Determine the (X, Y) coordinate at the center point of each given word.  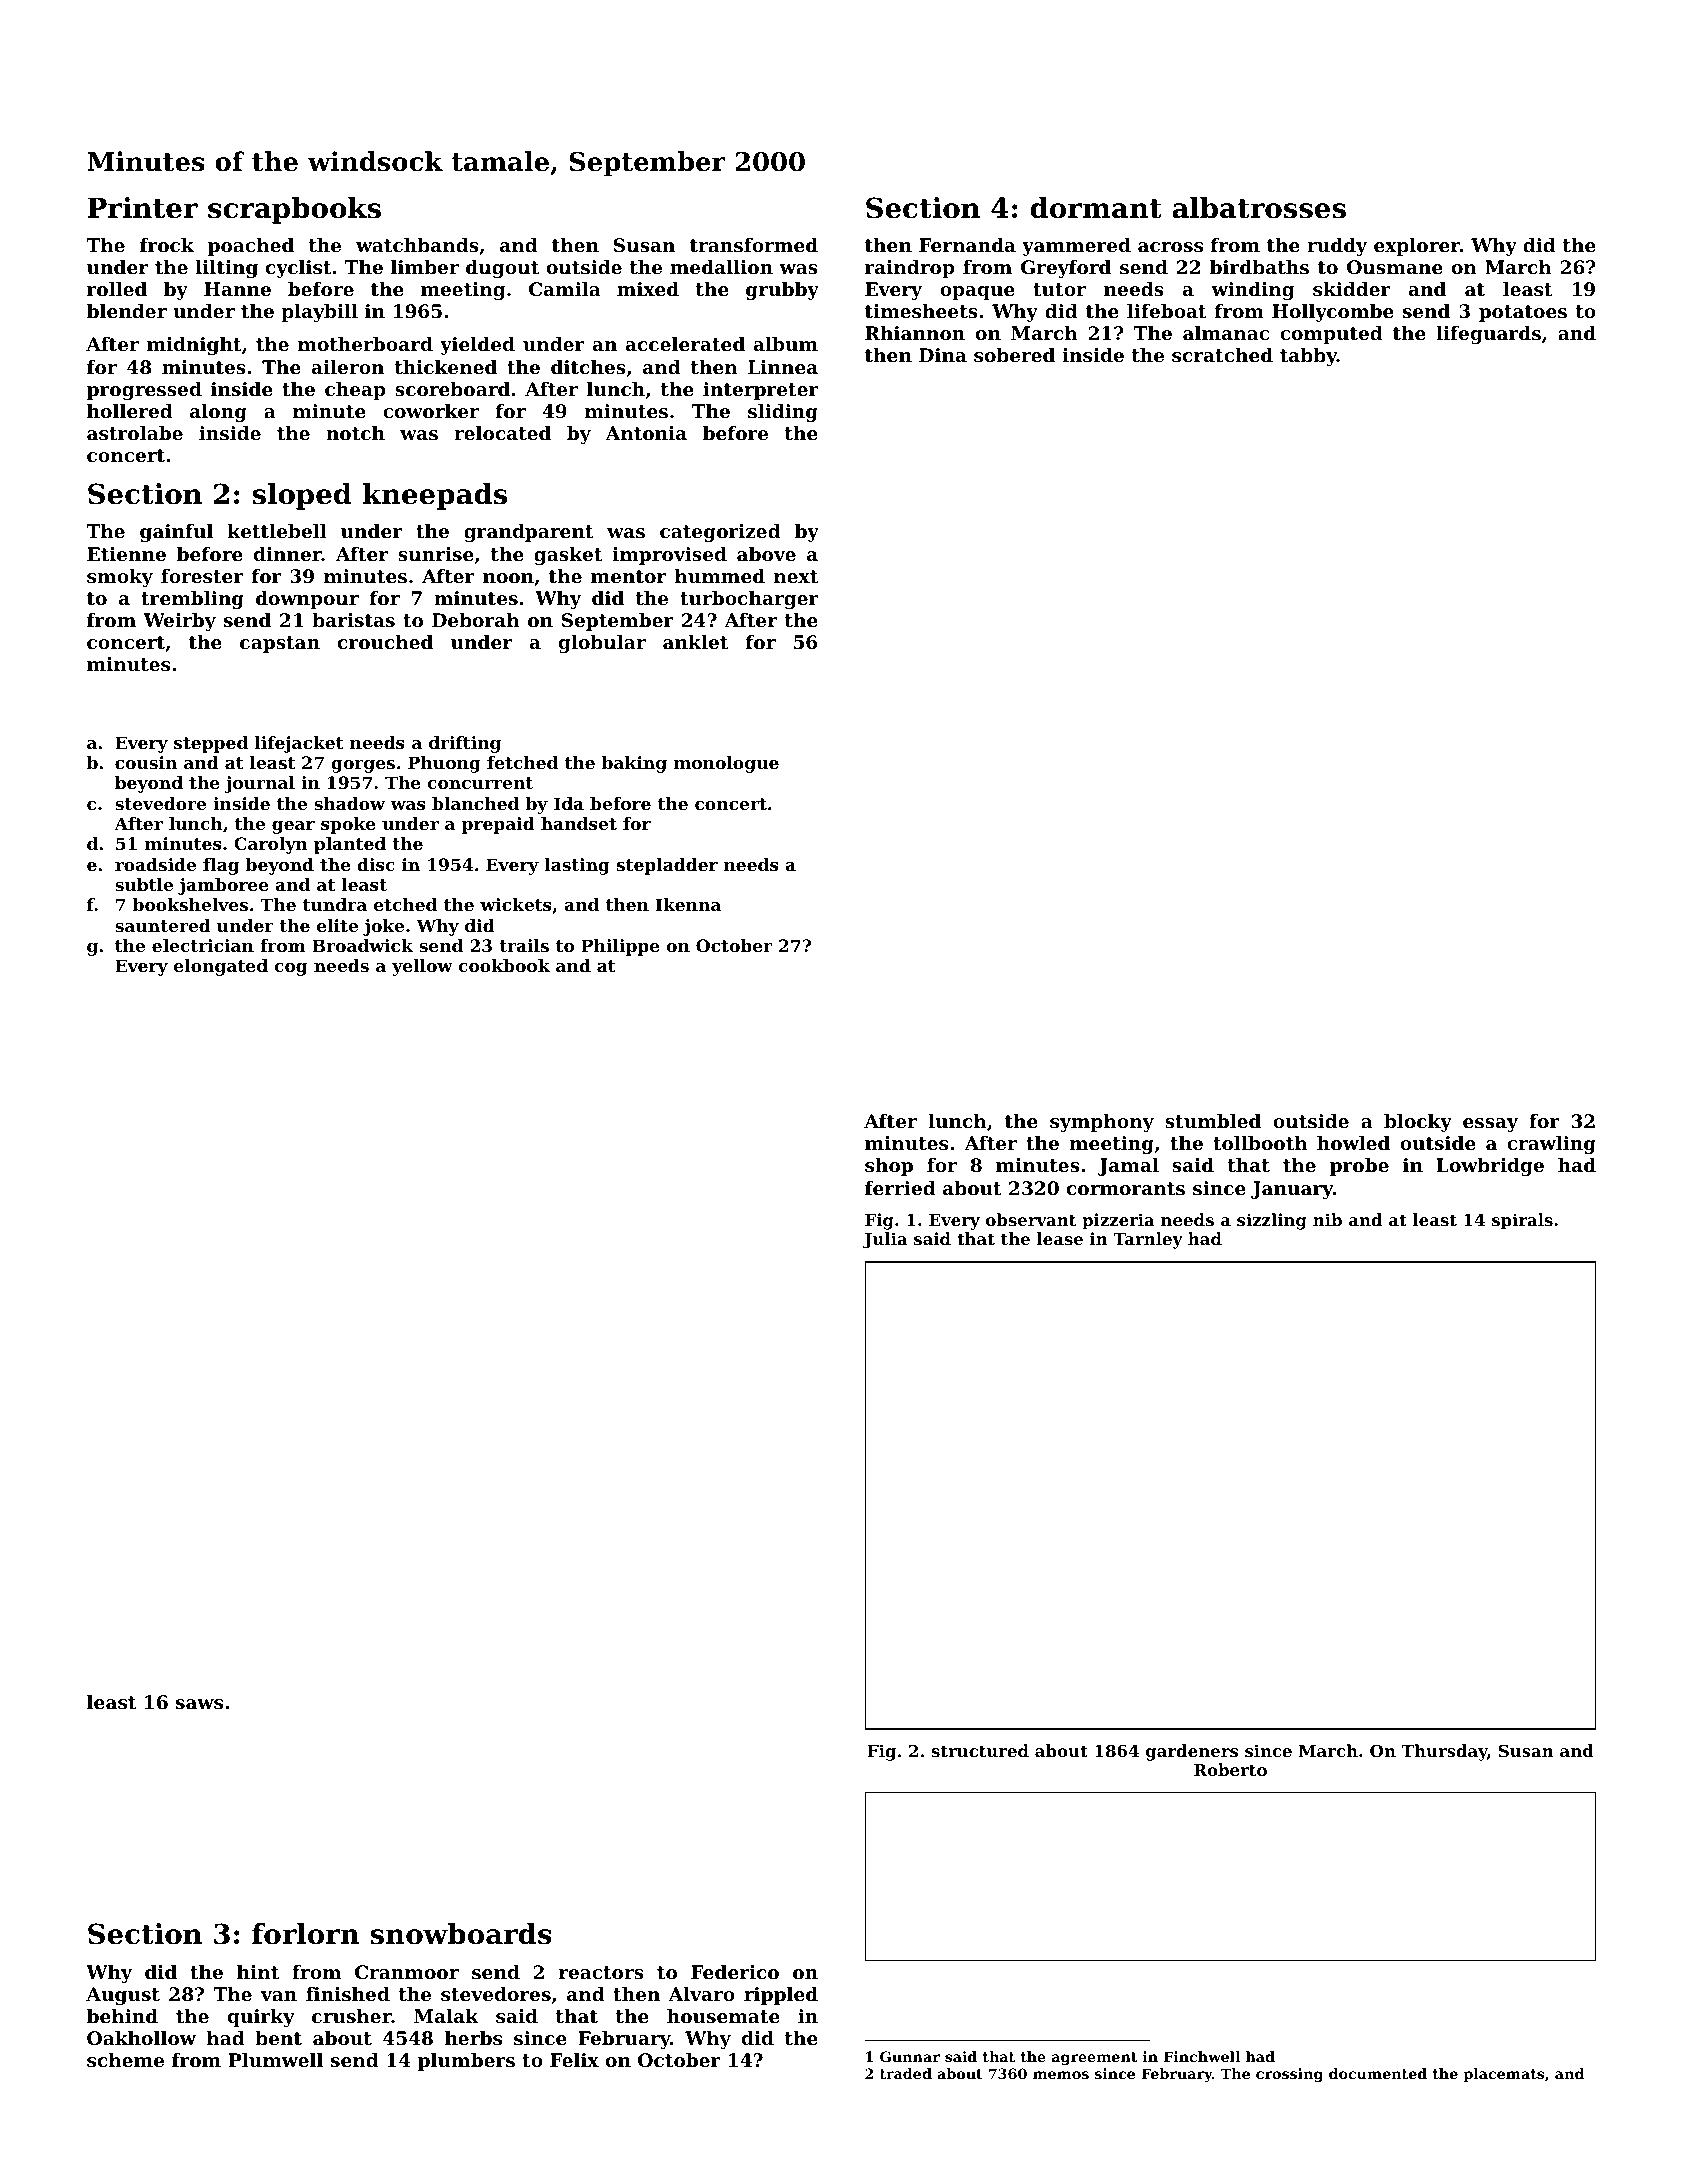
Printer (143, 208)
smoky (120, 578)
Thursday (1445, 1752)
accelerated (685, 344)
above (766, 554)
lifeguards (1488, 335)
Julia (885, 1240)
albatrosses (1259, 208)
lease (1060, 1238)
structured (980, 1750)
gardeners (1192, 1752)
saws (199, 1704)
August (123, 1996)
